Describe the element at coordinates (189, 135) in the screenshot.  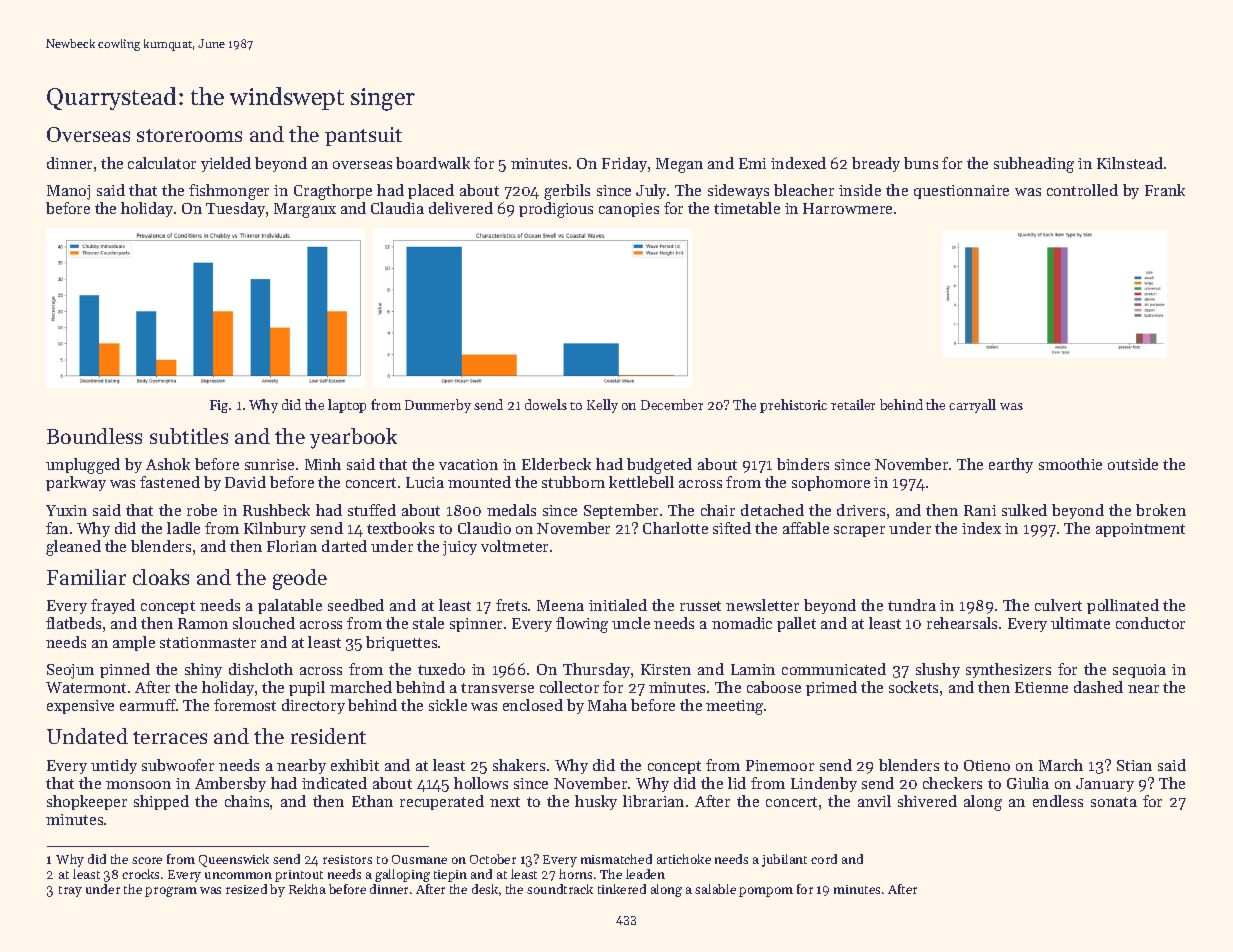
I see `storerooms` at that location.
